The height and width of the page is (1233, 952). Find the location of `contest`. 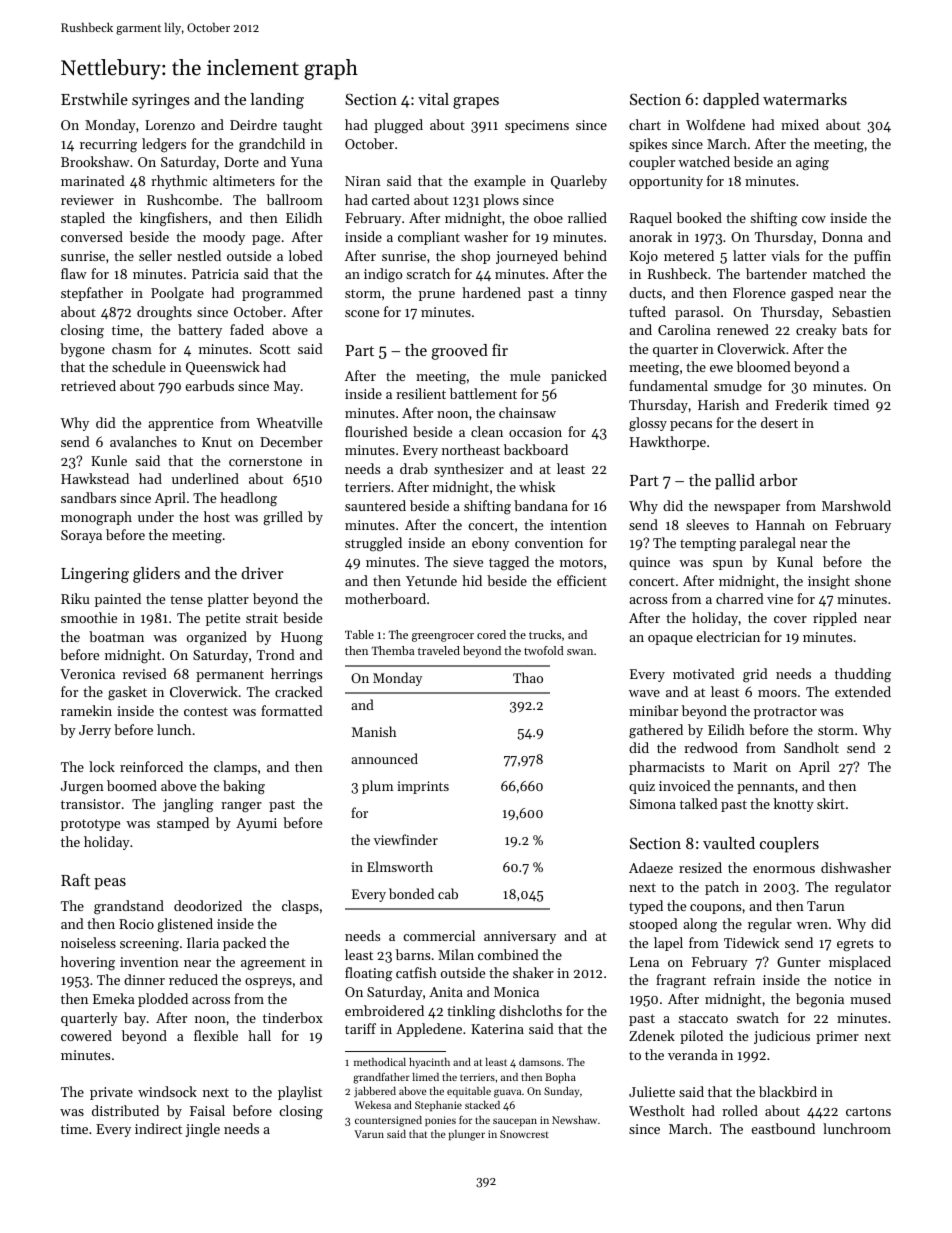

contest is located at coordinates (206, 711).
